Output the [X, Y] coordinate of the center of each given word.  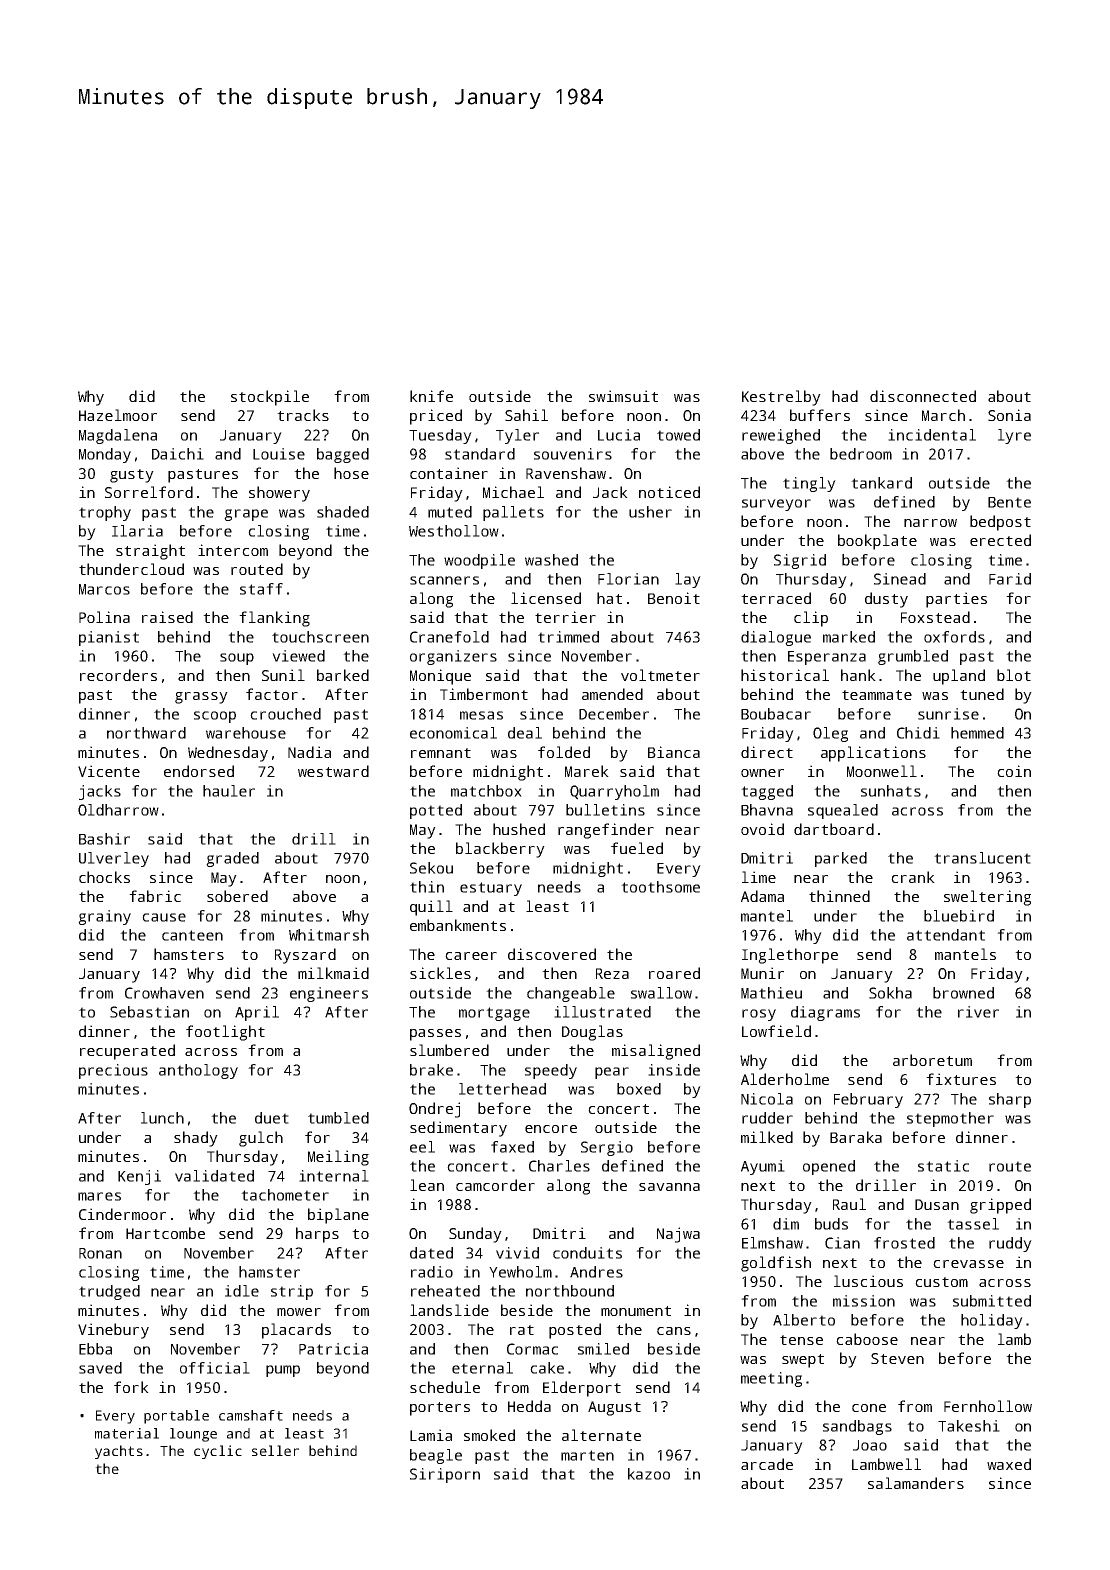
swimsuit [623, 396]
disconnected [923, 396]
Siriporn [445, 1475]
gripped [1000, 1206]
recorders [118, 675]
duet [272, 1118]
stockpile [270, 398]
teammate [877, 695]
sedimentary [458, 1129]
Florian [628, 579]
